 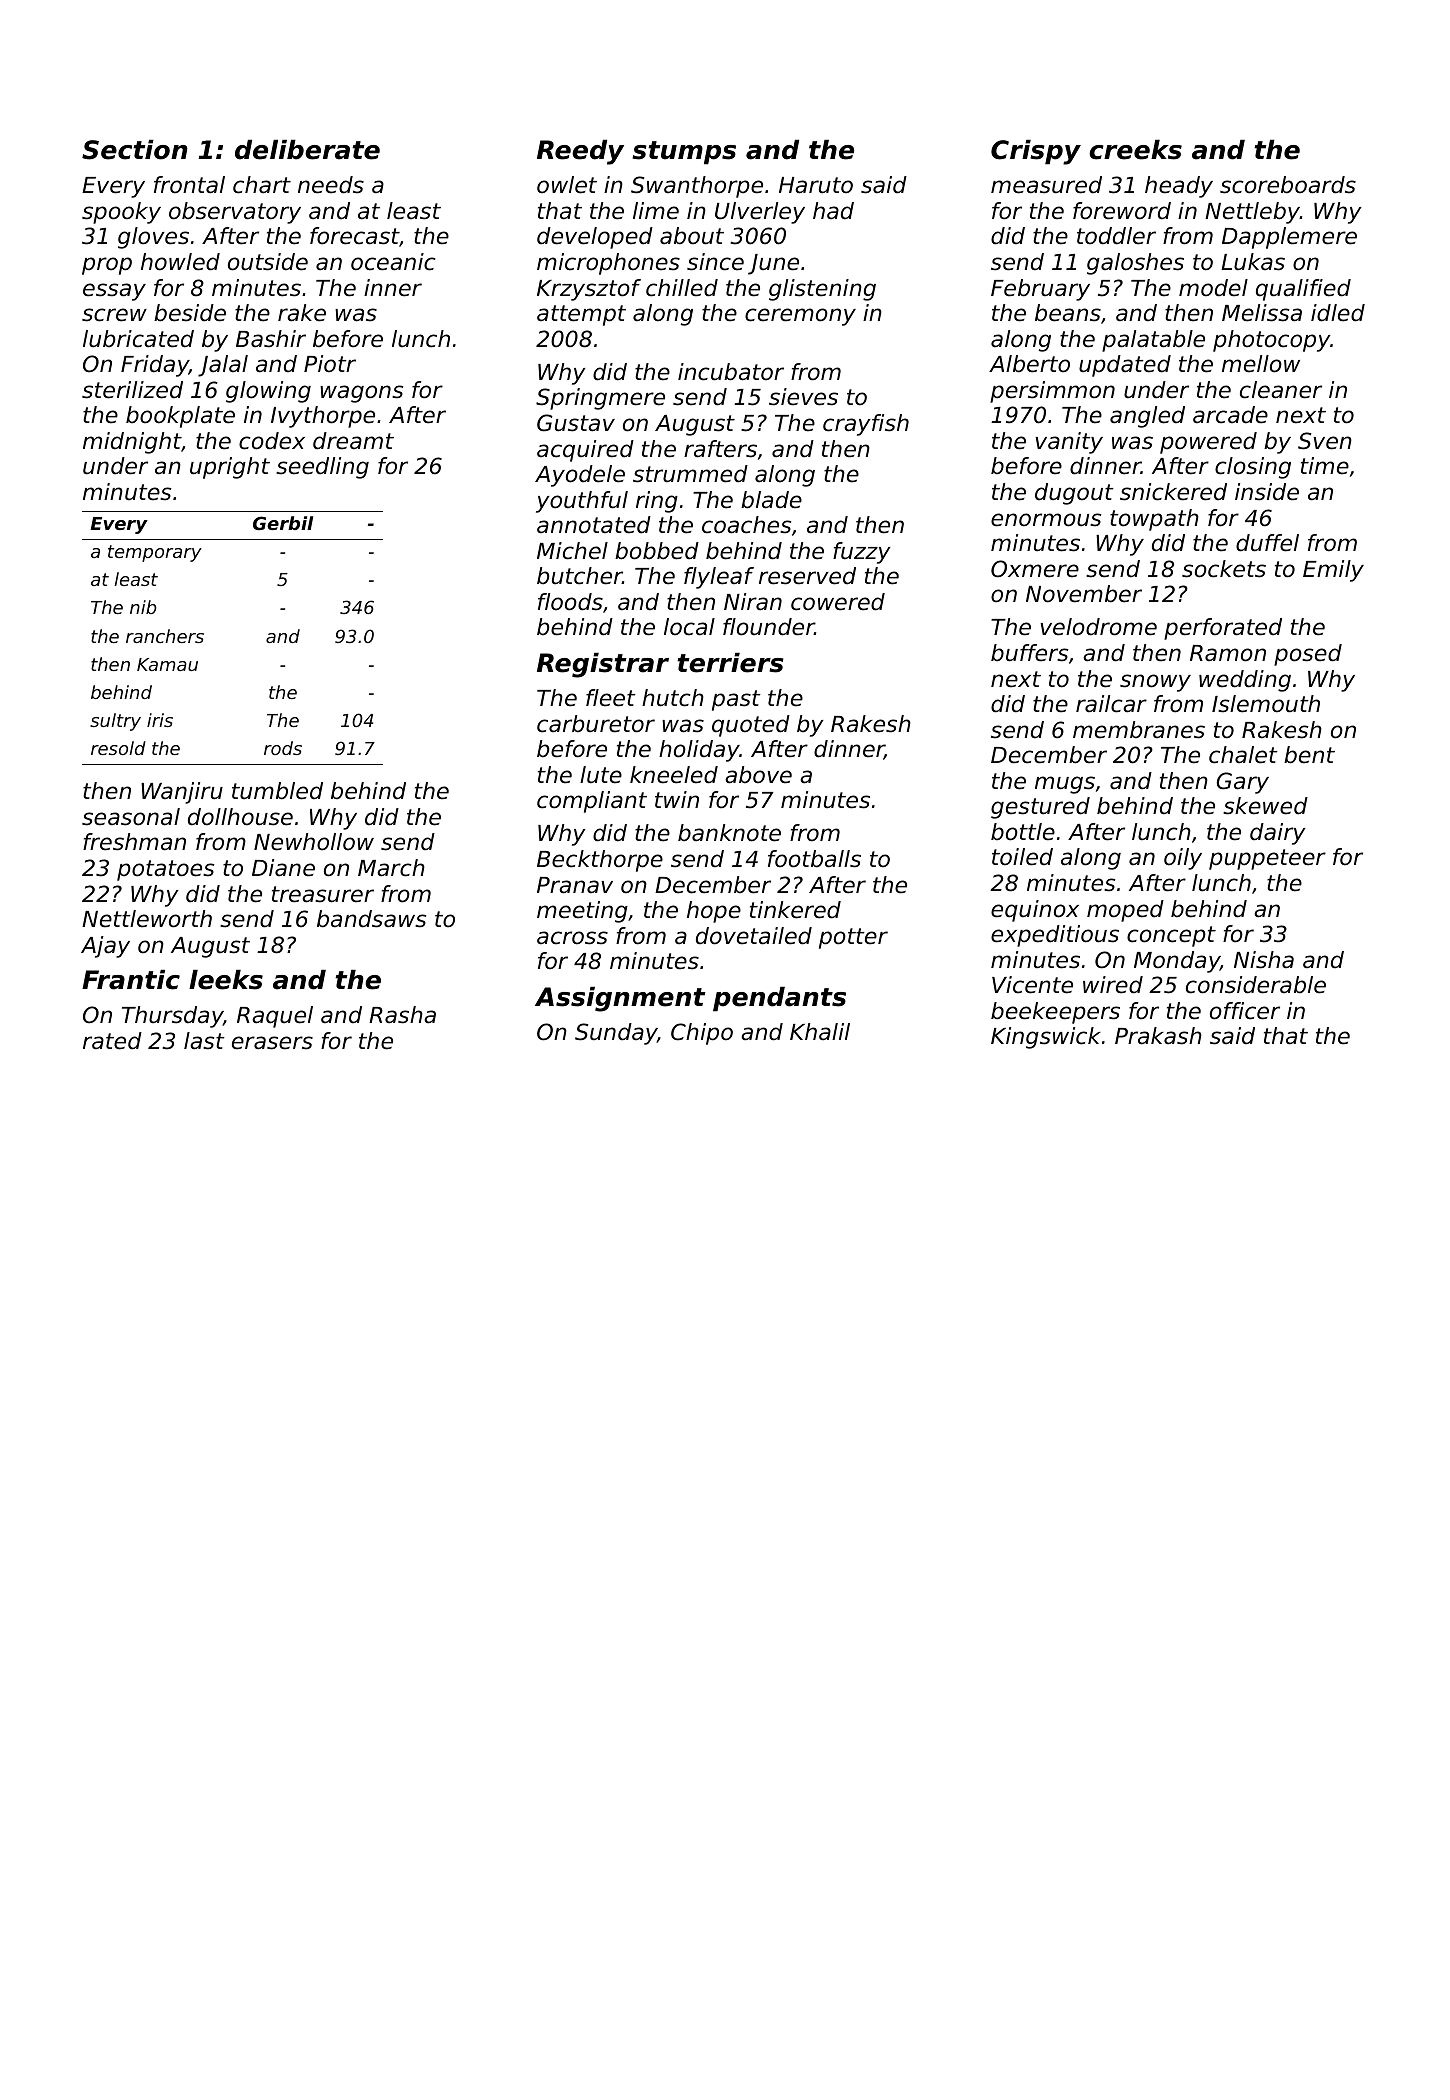 I want to click on scoreboards, so click(x=1288, y=185).
